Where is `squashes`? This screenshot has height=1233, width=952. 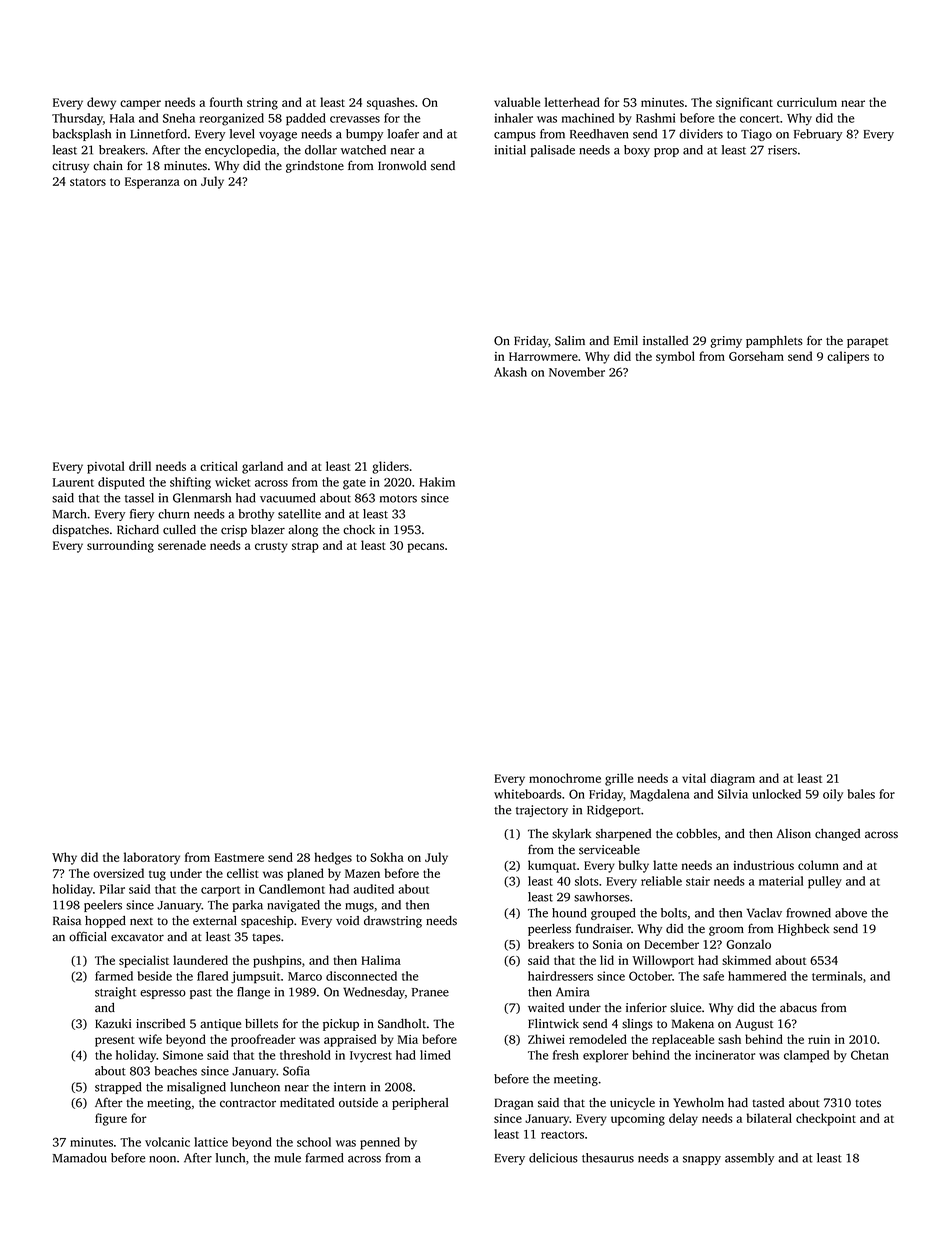
squashes is located at coordinates (390, 103).
